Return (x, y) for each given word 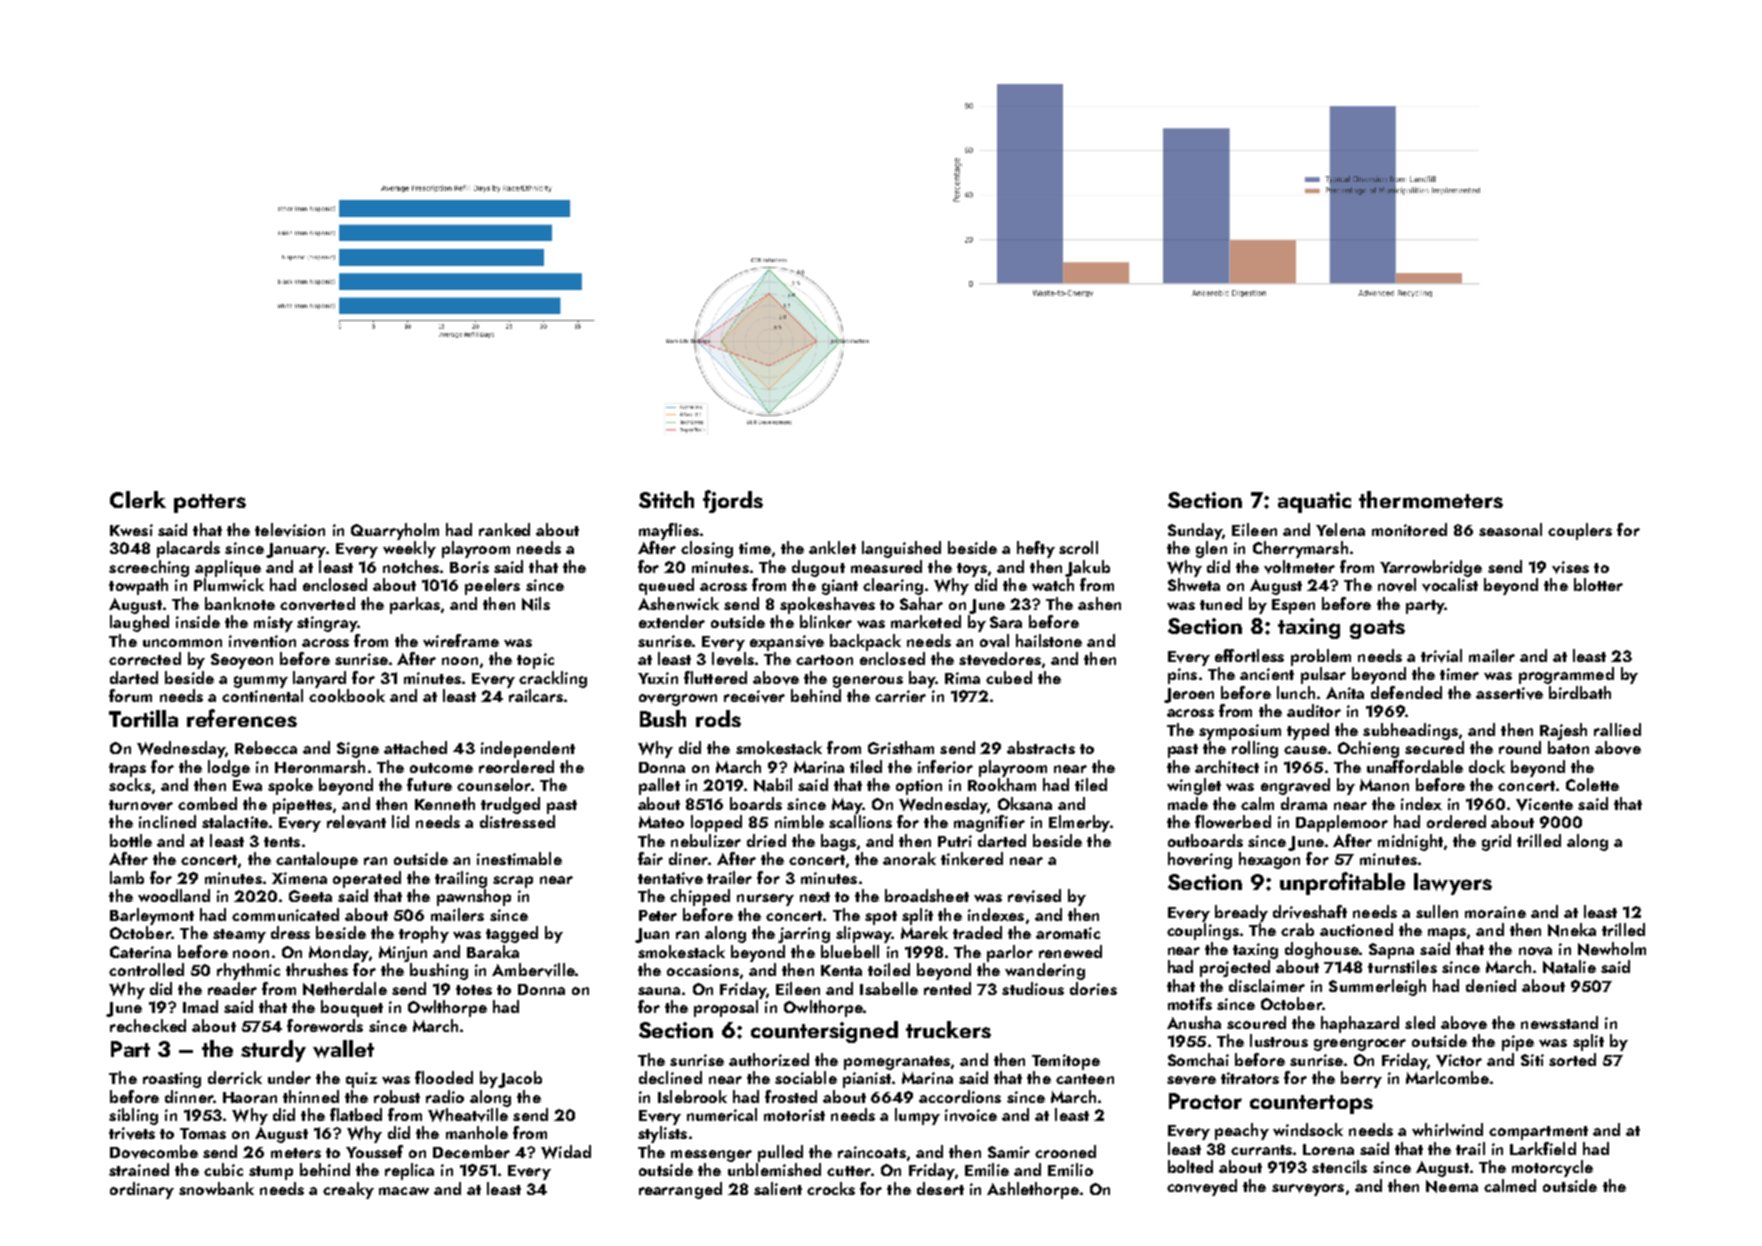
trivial (1441, 656)
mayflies (669, 531)
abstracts (1041, 747)
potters (210, 503)
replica (409, 1171)
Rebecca (266, 747)
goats (1377, 629)
